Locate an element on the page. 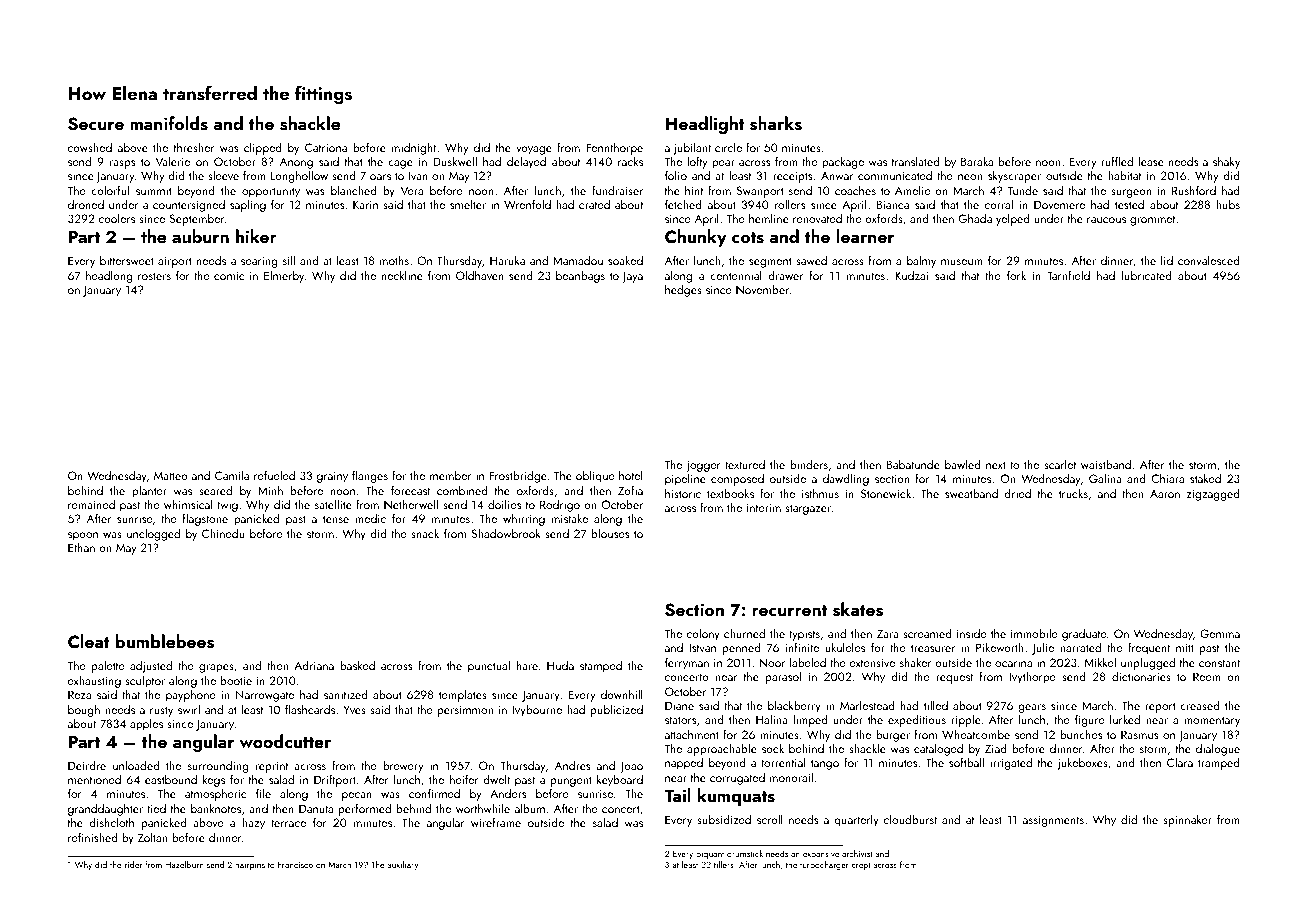 The image size is (1308, 924). cowshed is located at coordinates (90, 147).
